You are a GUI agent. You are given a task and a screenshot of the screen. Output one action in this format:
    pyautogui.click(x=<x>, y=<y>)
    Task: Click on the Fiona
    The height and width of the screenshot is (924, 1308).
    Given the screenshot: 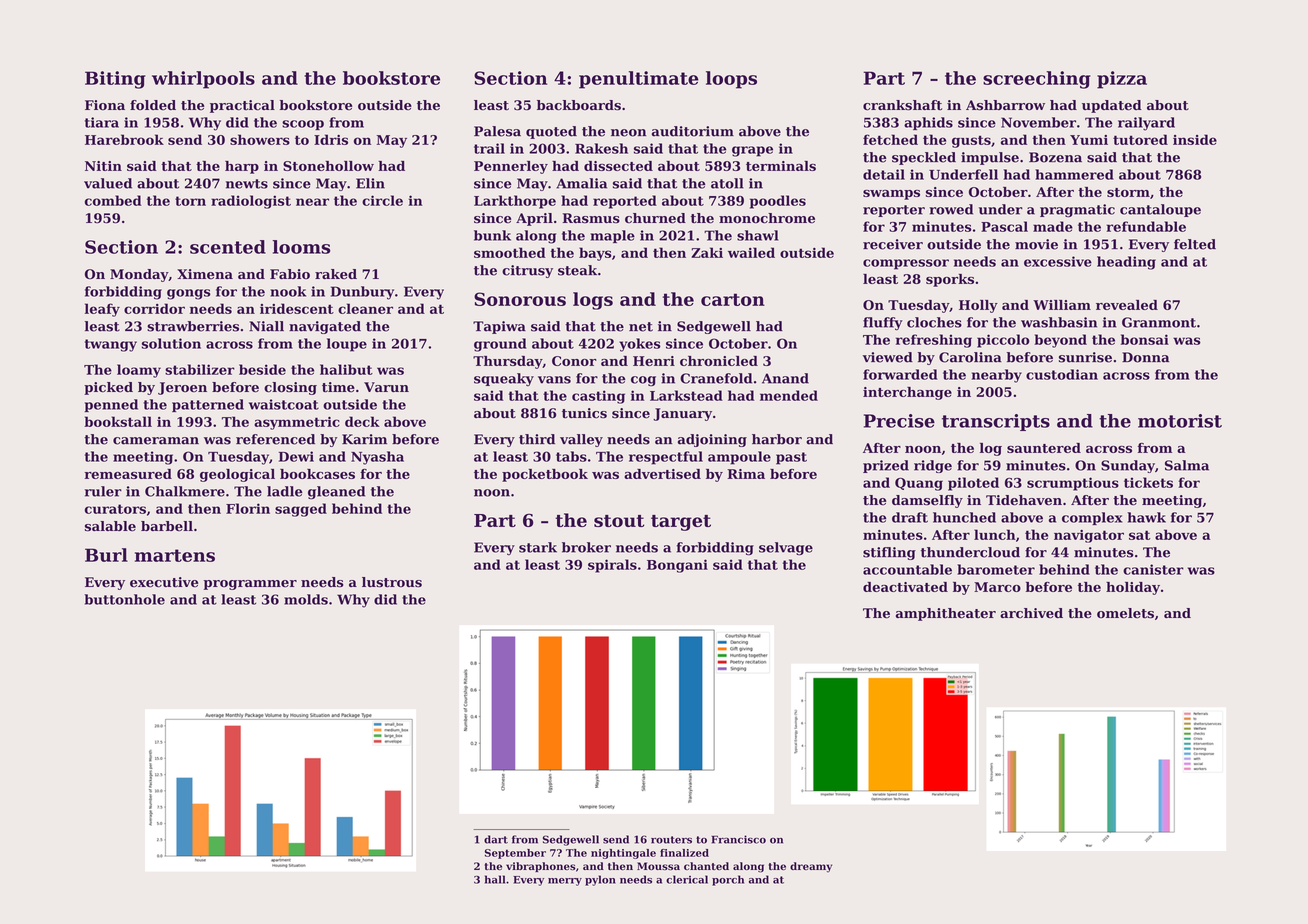 What is the action you would take?
    pyautogui.click(x=105, y=105)
